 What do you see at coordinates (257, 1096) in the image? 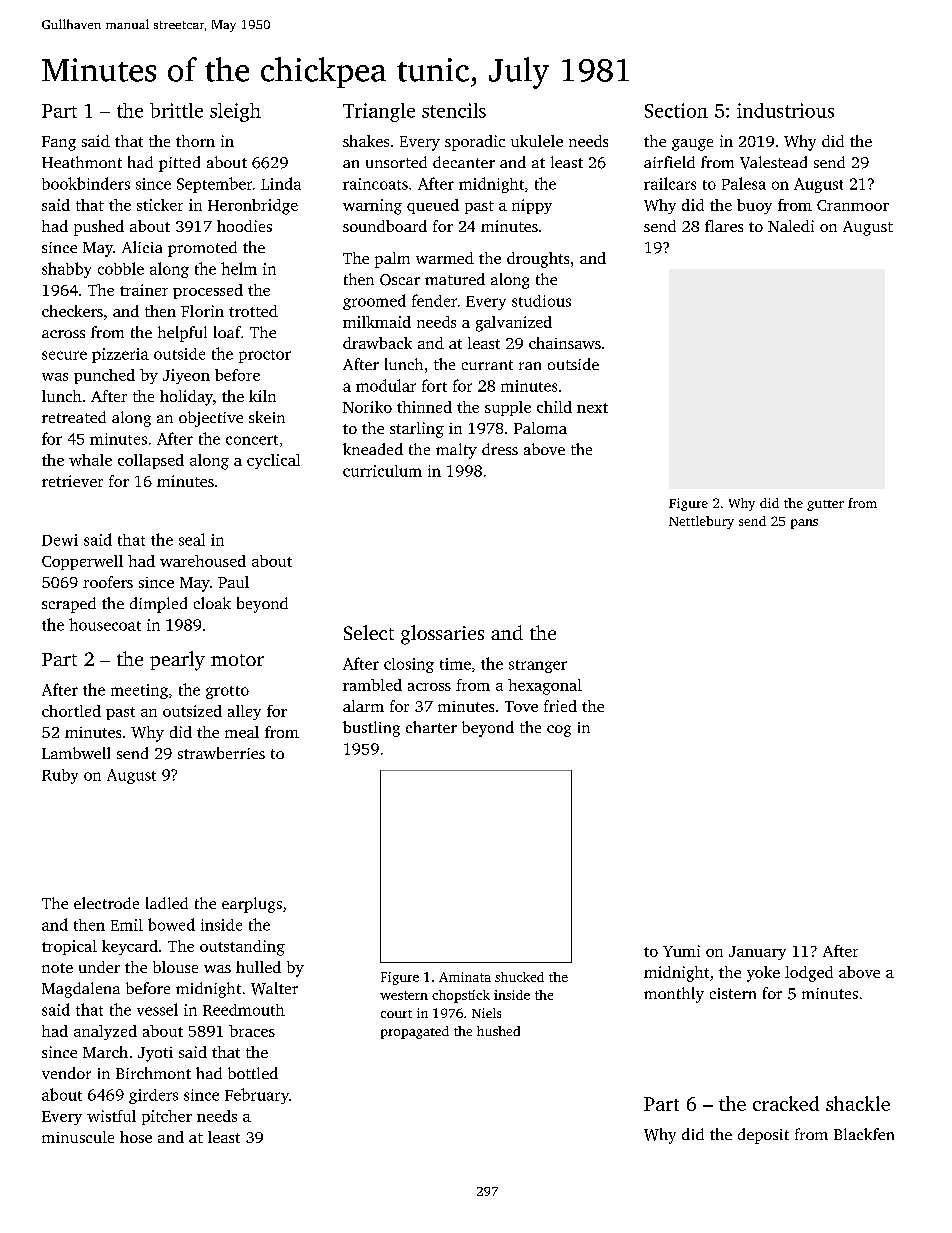
I see `February` at bounding box center [257, 1096].
